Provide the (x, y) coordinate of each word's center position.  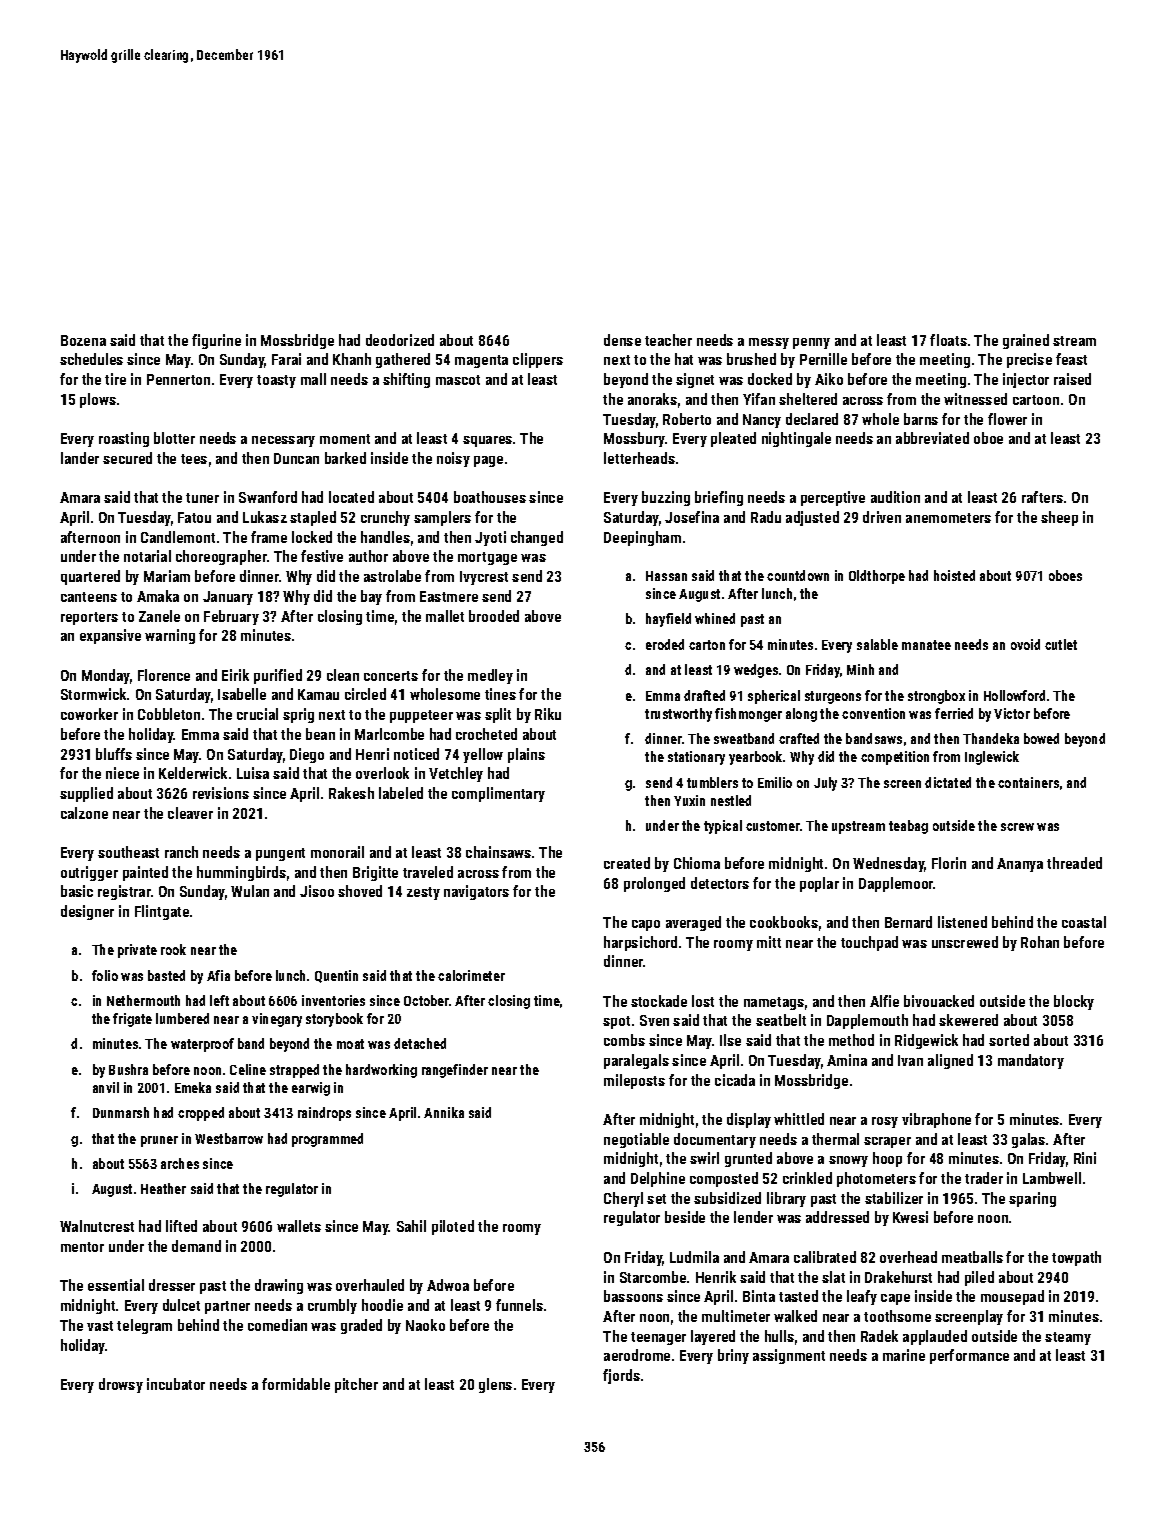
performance (969, 1356)
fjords (621, 1376)
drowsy (121, 1385)
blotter (174, 438)
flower (1007, 419)
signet (695, 380)
